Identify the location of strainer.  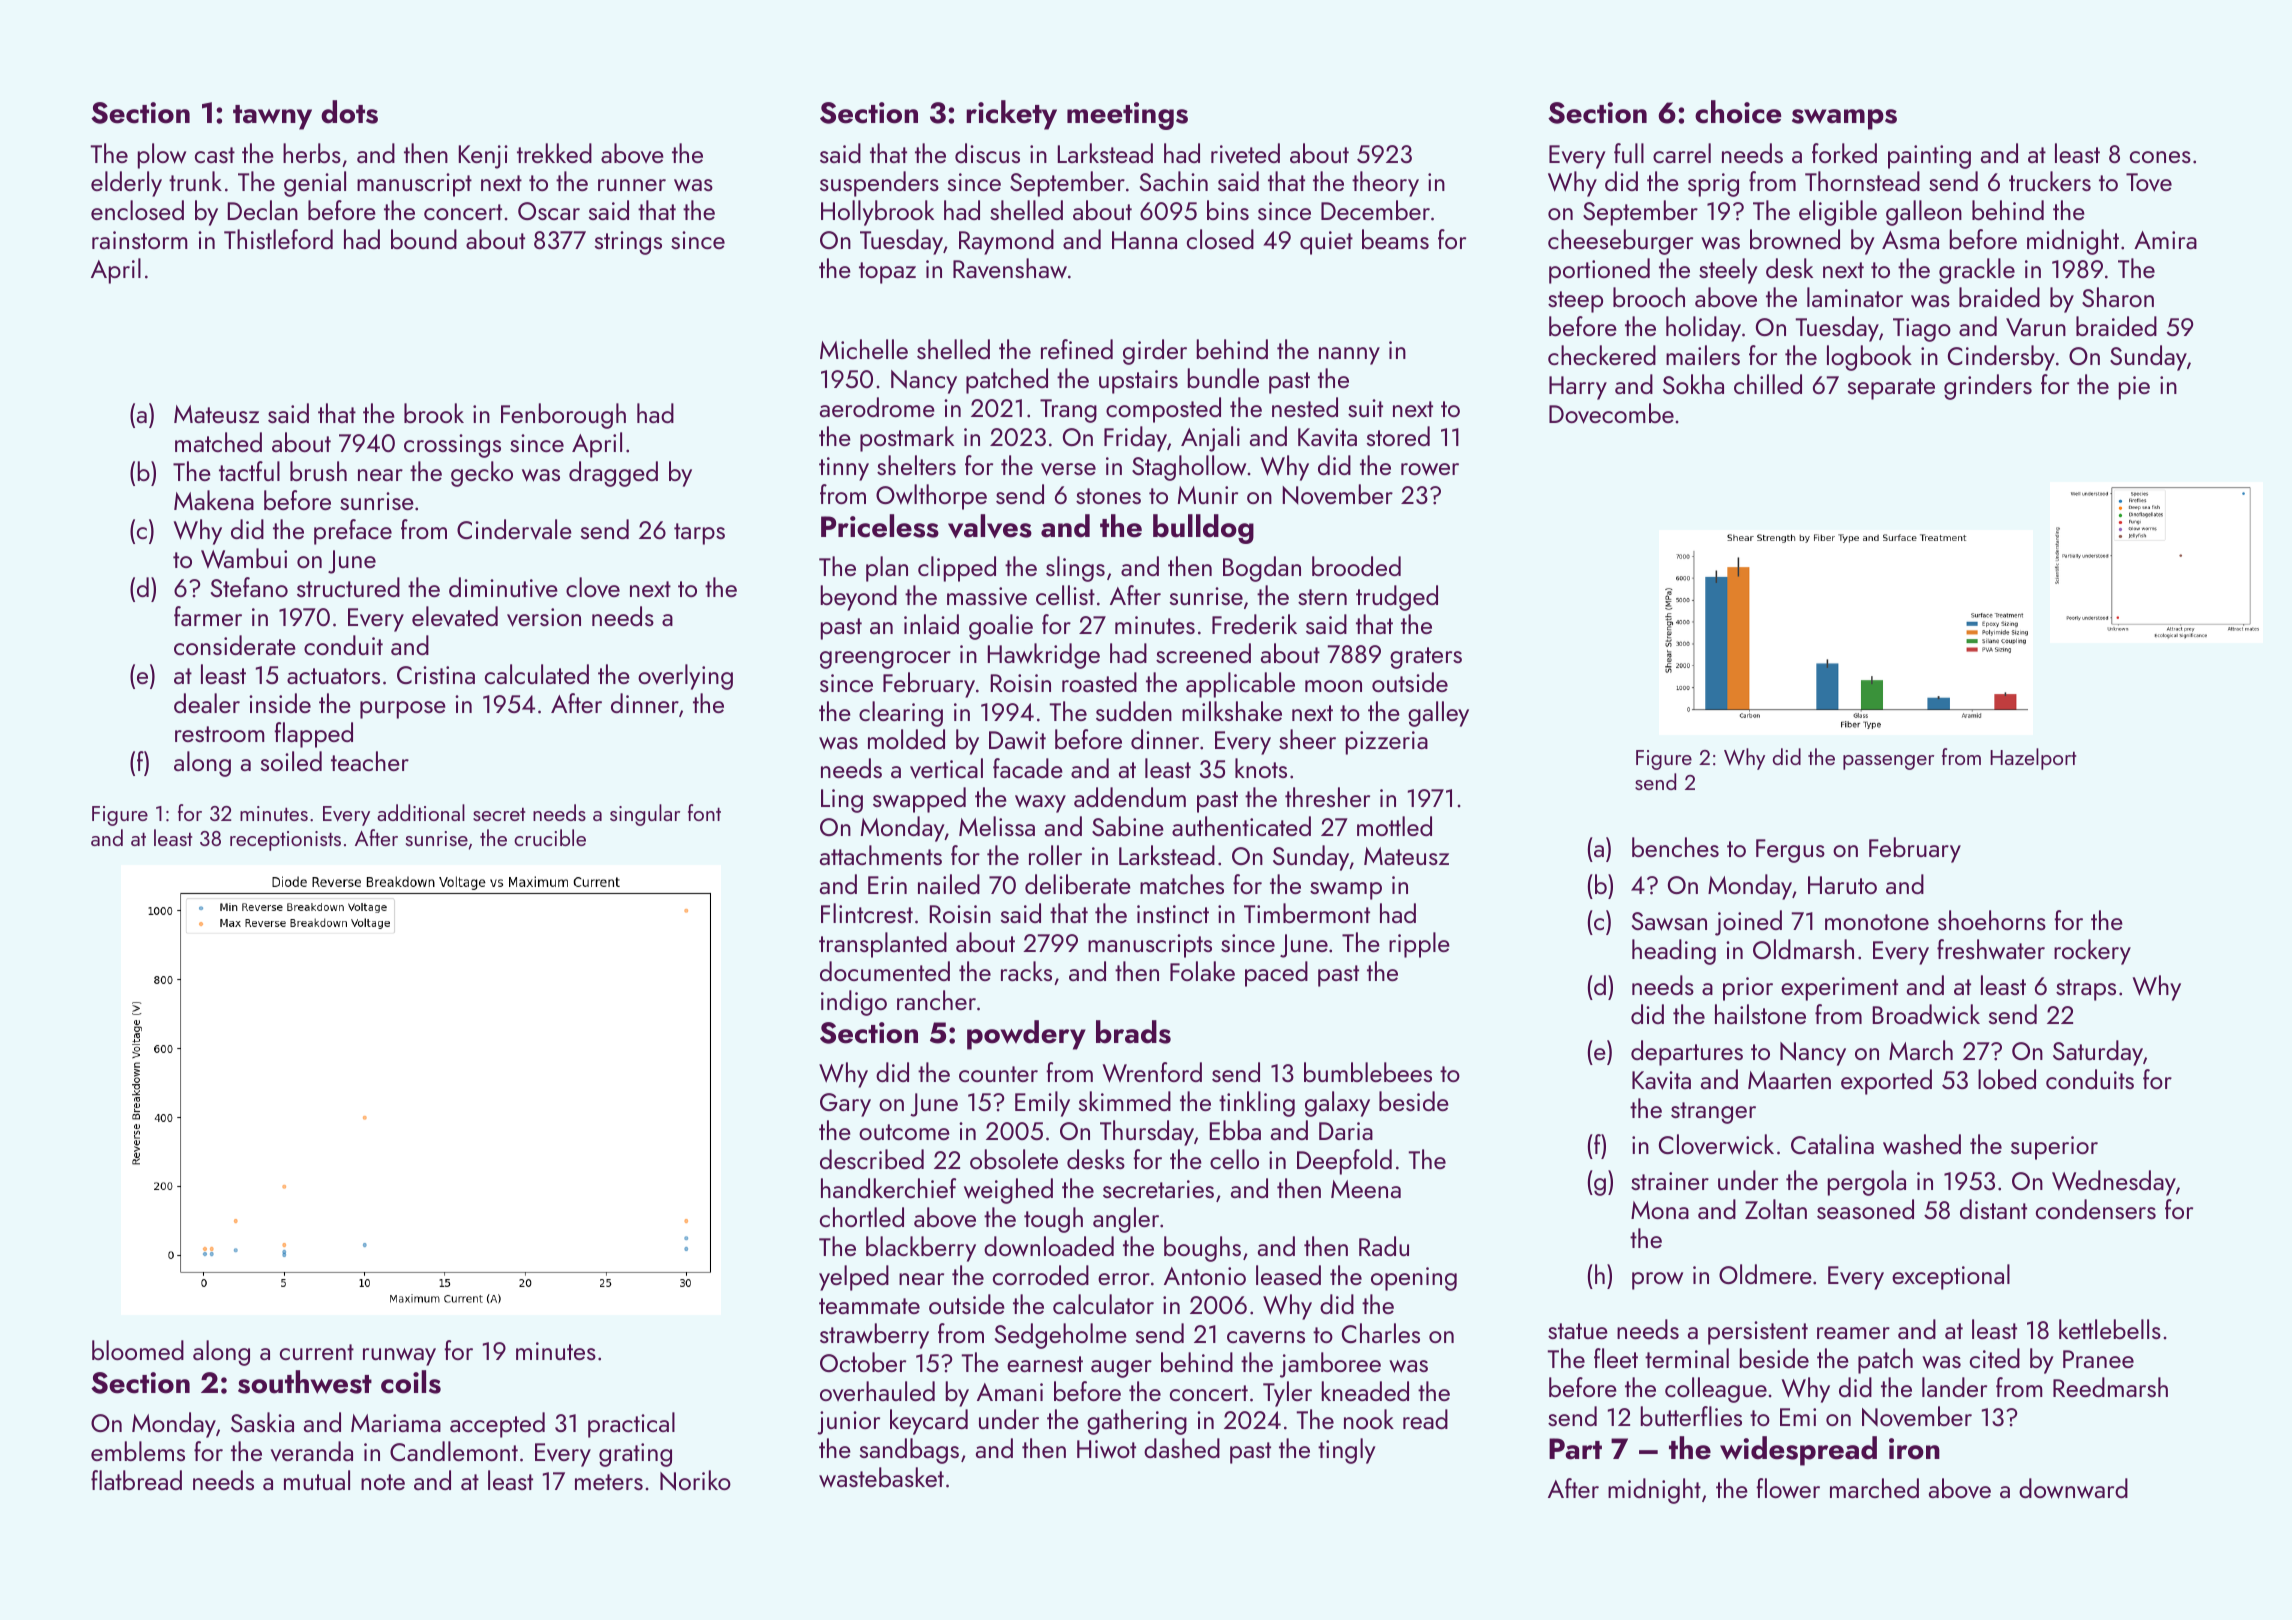
(1670, 1181).
